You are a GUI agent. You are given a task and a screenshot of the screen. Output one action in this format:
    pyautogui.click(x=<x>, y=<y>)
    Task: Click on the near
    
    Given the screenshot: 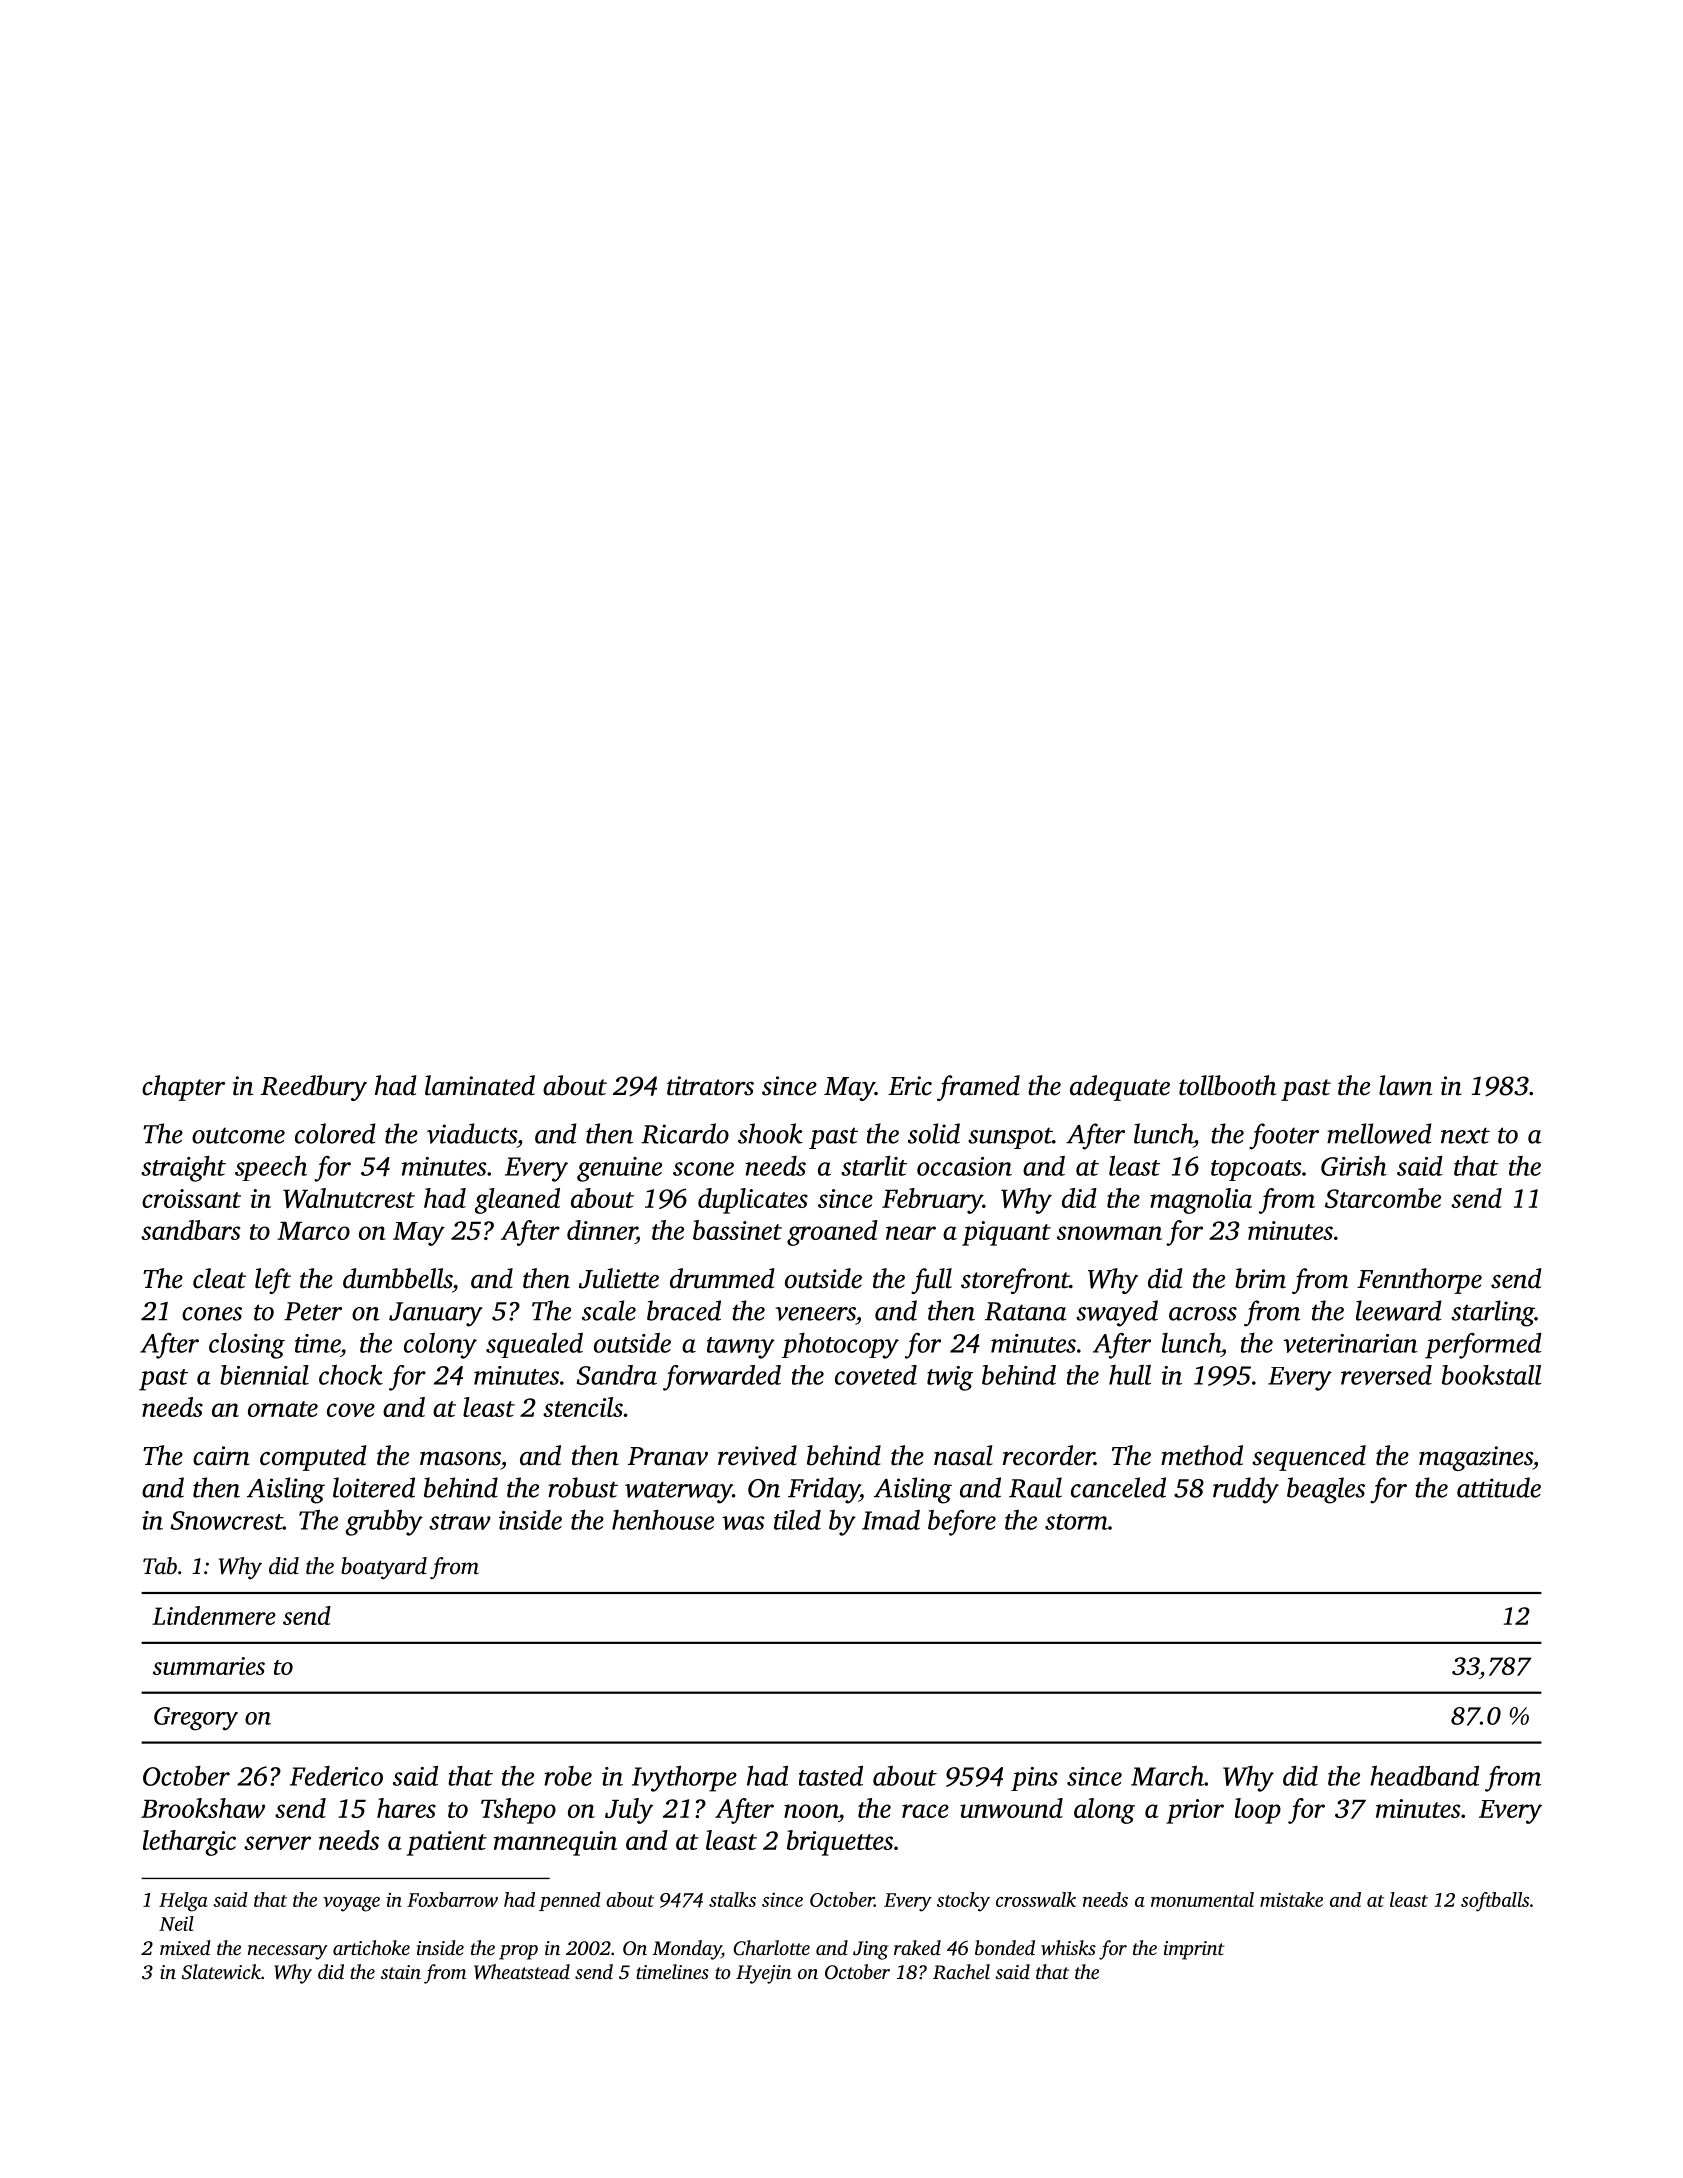 What is the action you would take?
    pyautogui.click(x=911, y=1233)
